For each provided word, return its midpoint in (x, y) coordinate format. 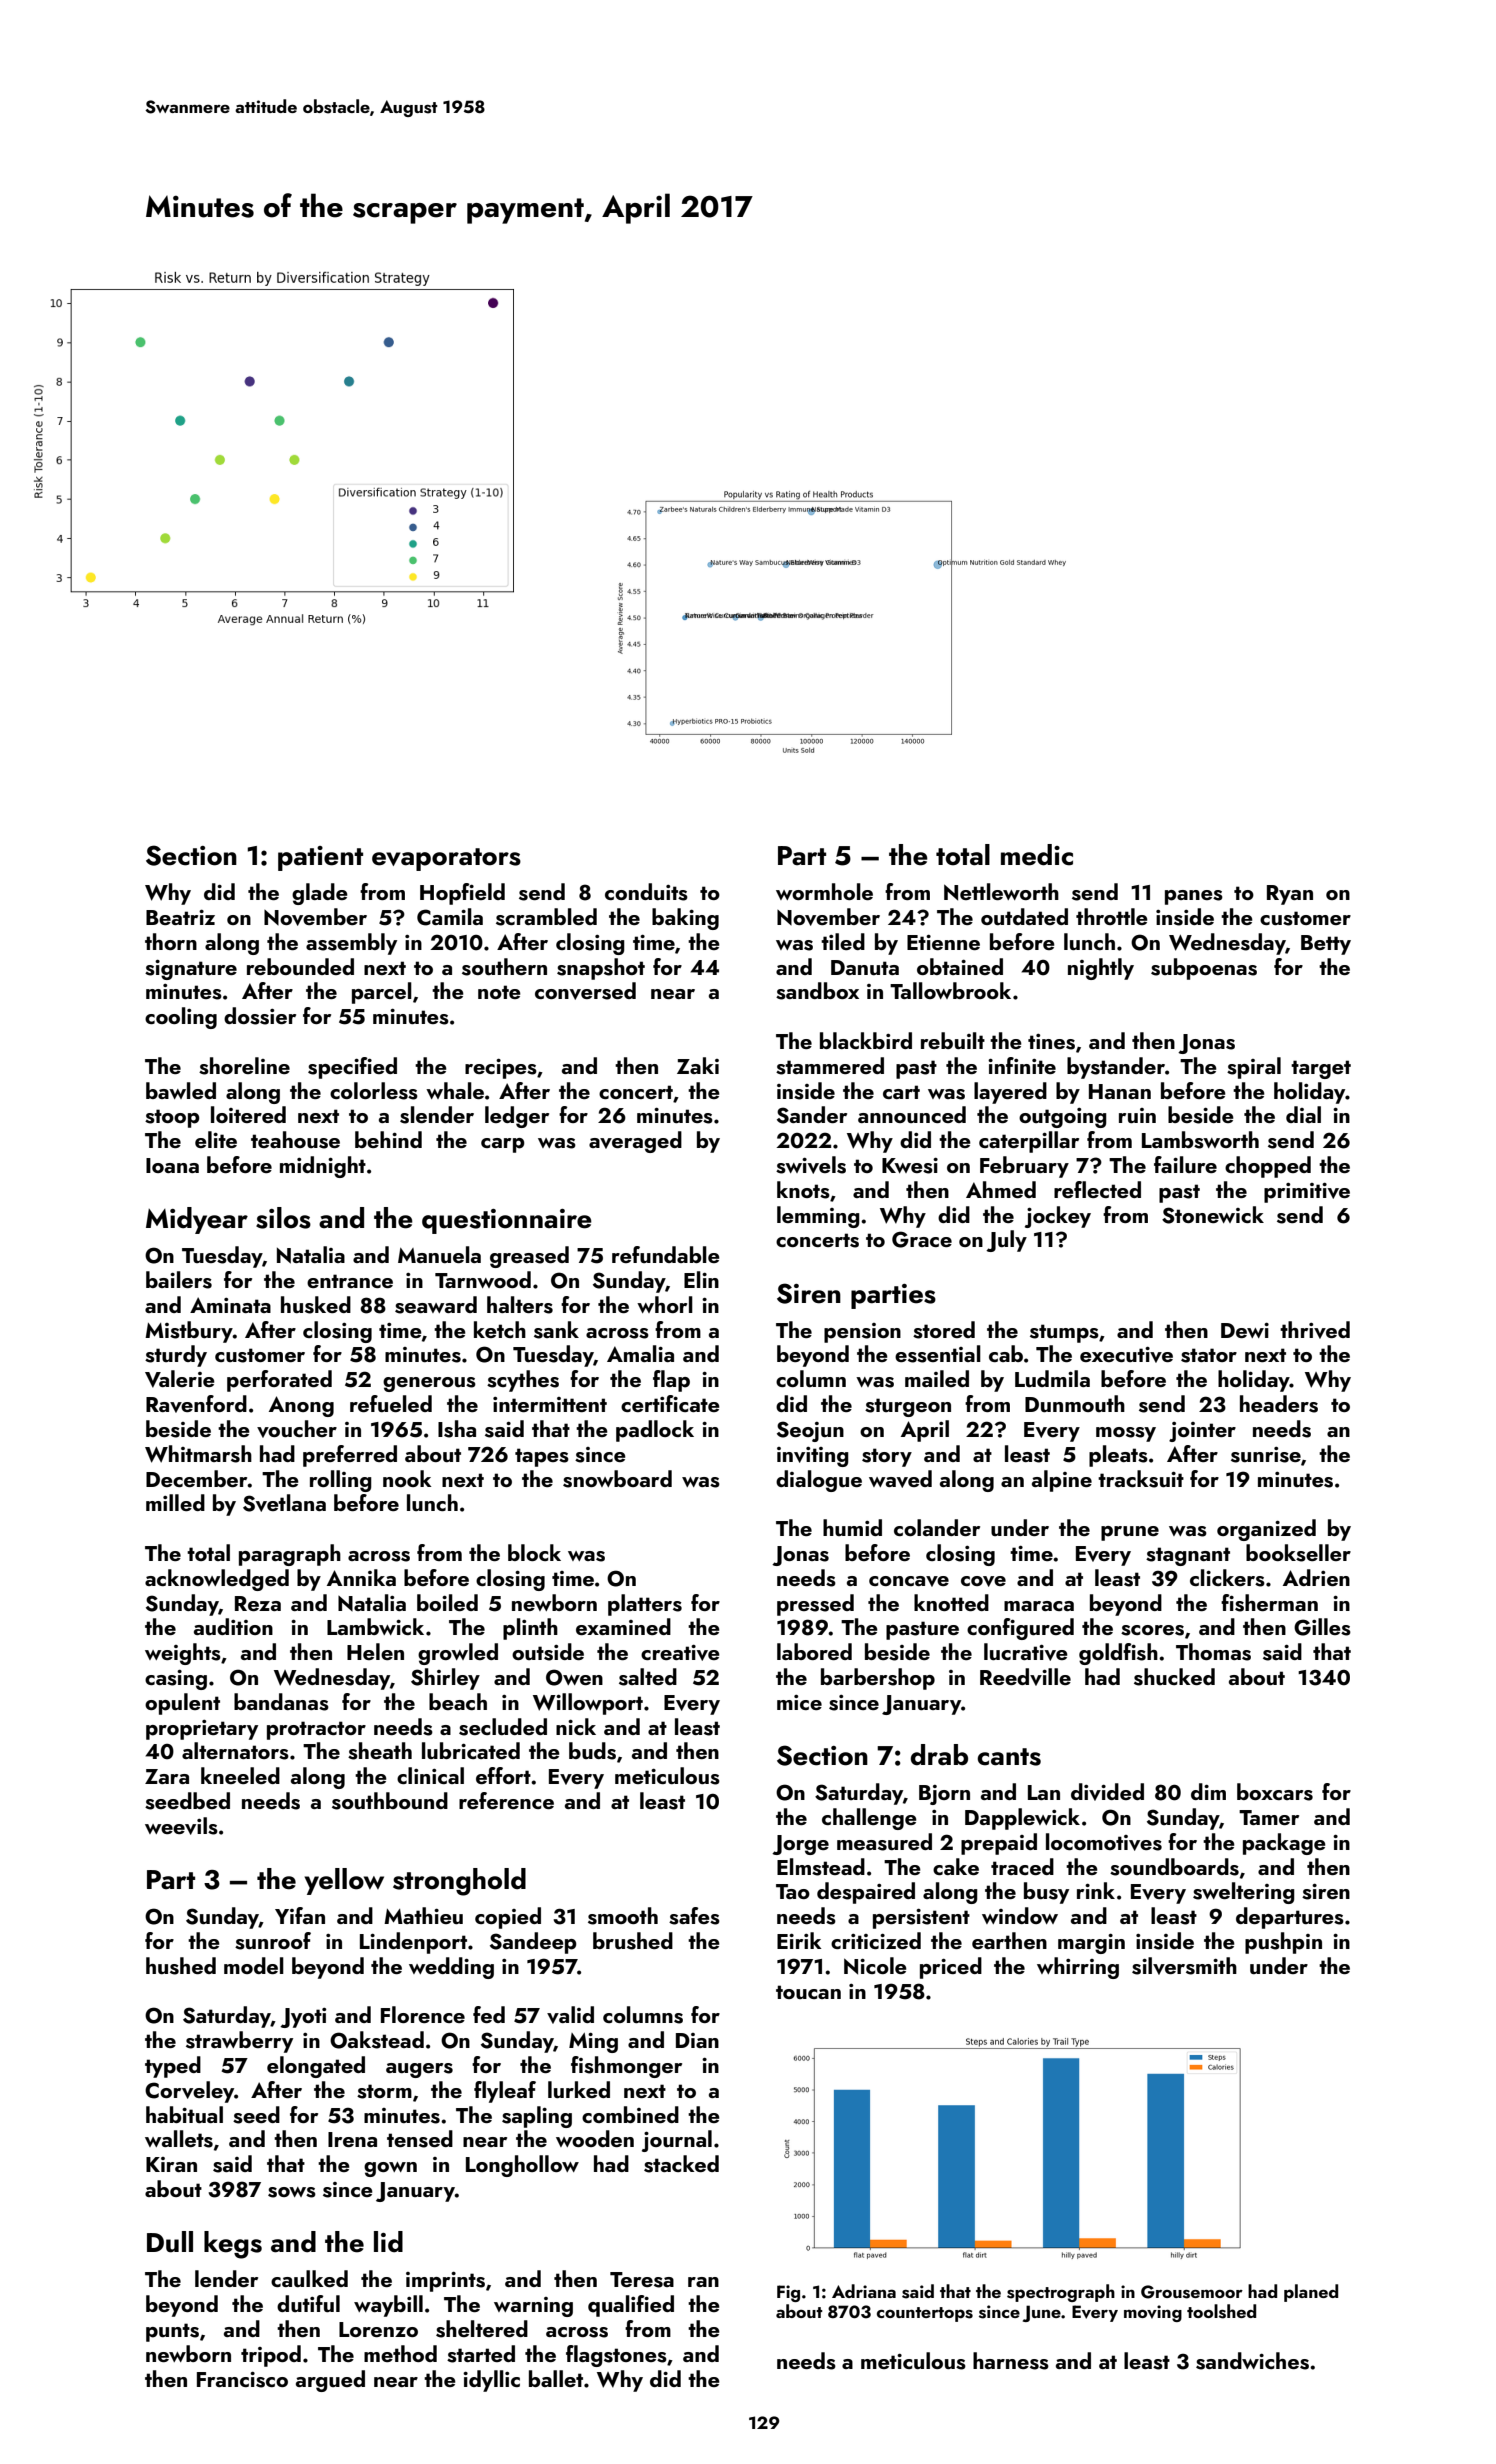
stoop (172, 1118)
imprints (445, 2282)
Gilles (1322, 1627)
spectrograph (1061, 2293)
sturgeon (908, 1407)
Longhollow (522, 2166)
